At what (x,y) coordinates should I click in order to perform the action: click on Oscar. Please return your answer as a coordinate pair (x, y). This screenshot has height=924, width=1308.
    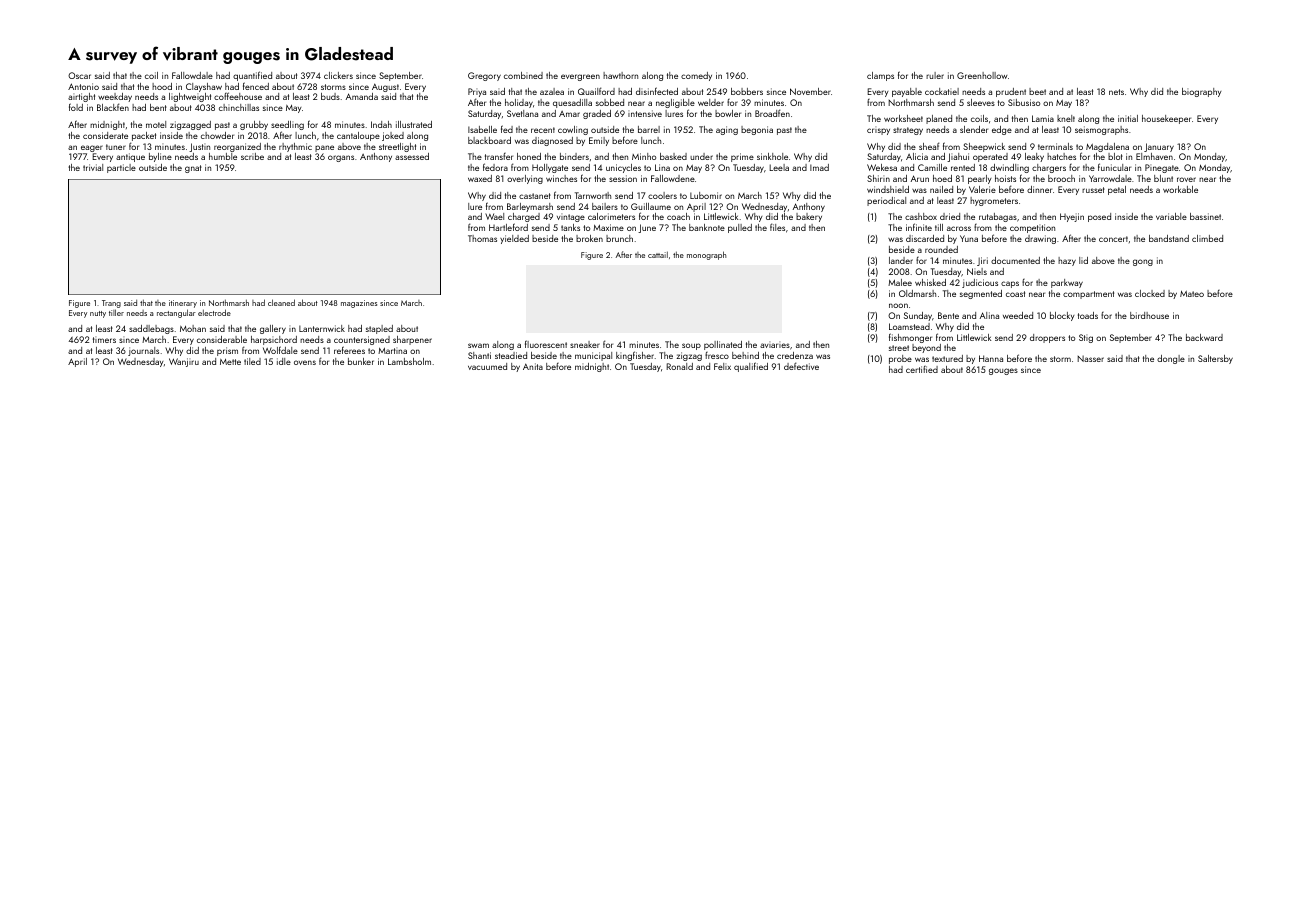
    Looking at the image, I should click on (79, 75).
